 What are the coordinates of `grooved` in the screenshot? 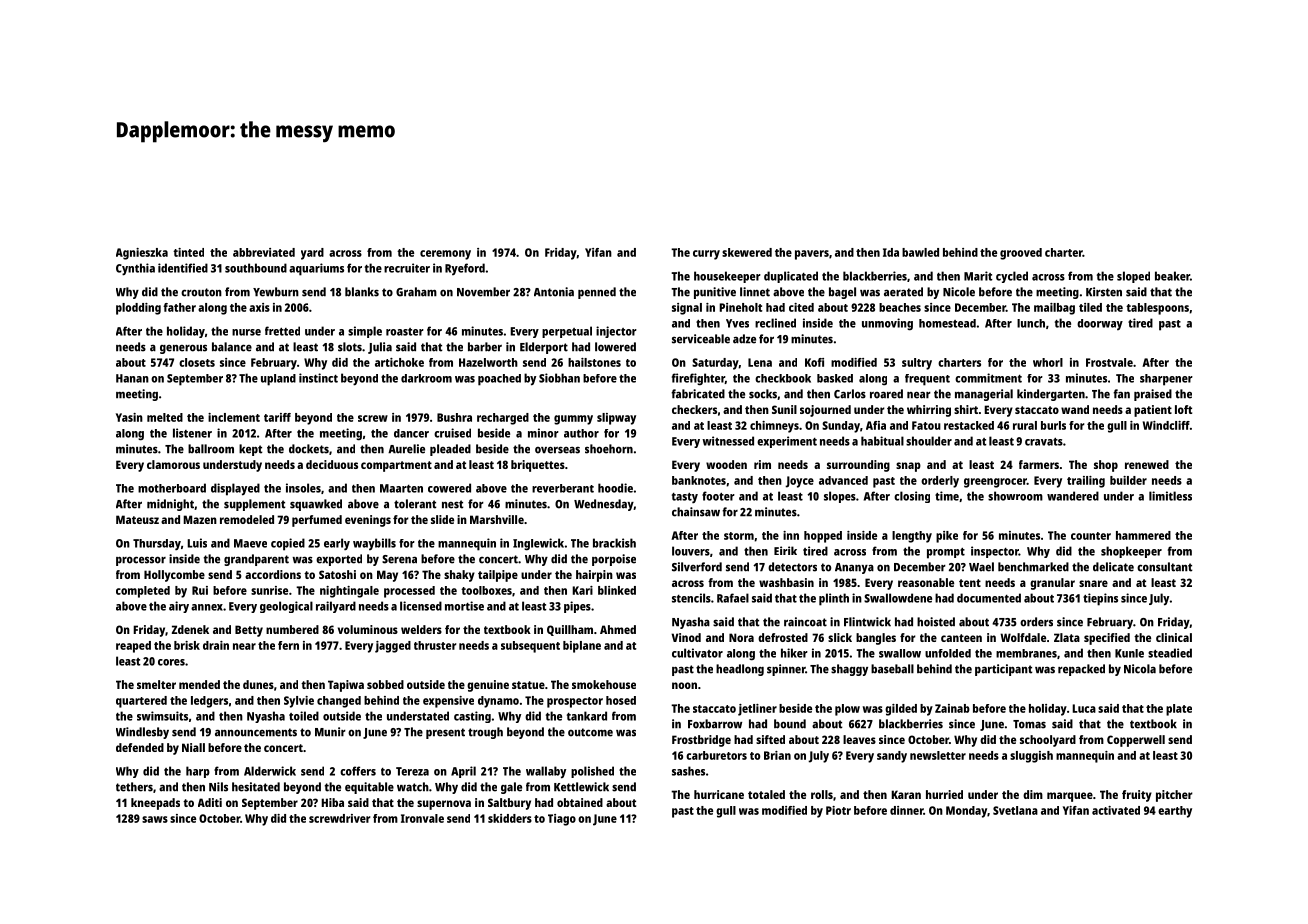 It's located at (1021, 254).
